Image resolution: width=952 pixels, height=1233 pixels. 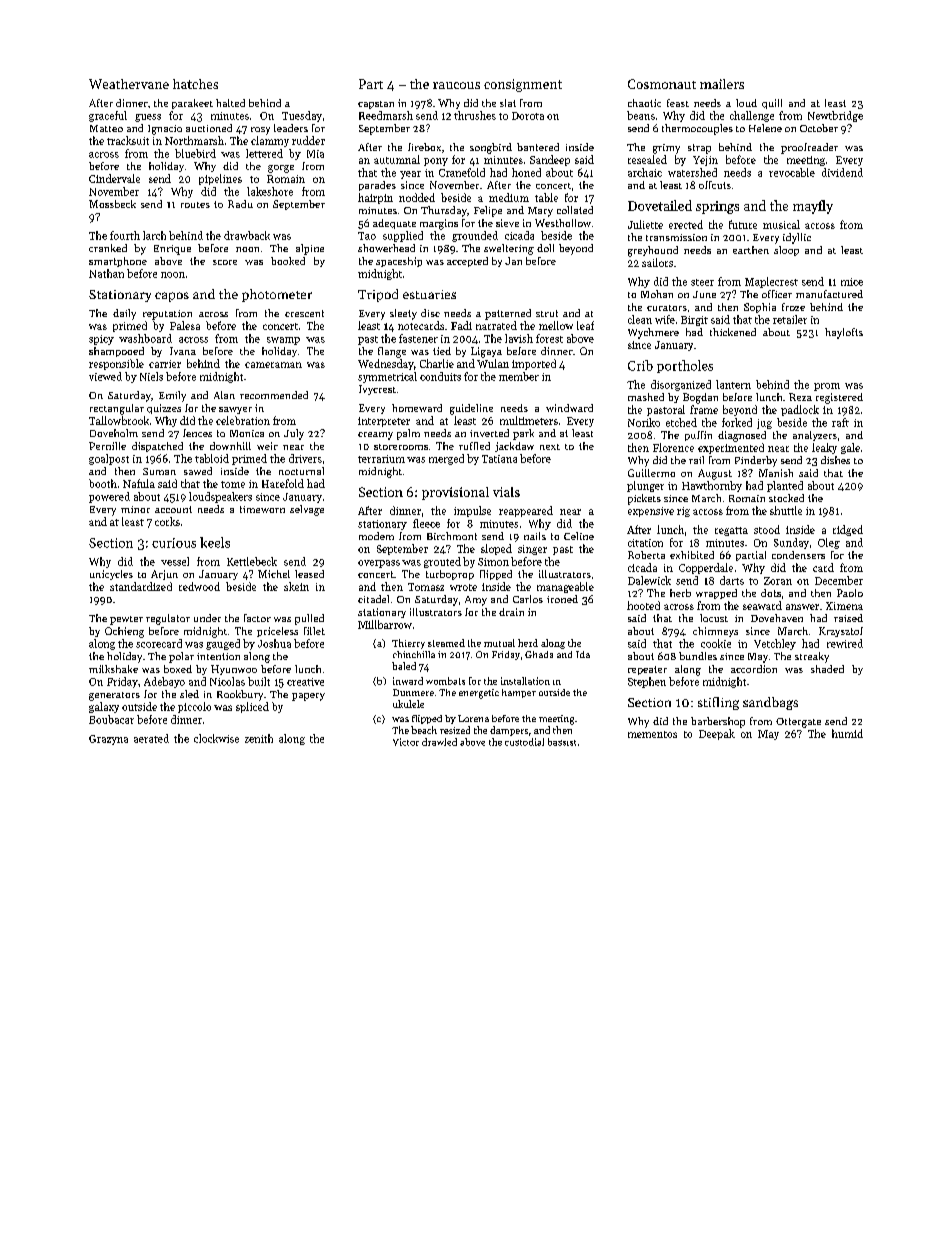 What do you see at coordinates (511, 612) in the screenshot?
I see `drain` at bounding box center [511, 612].
